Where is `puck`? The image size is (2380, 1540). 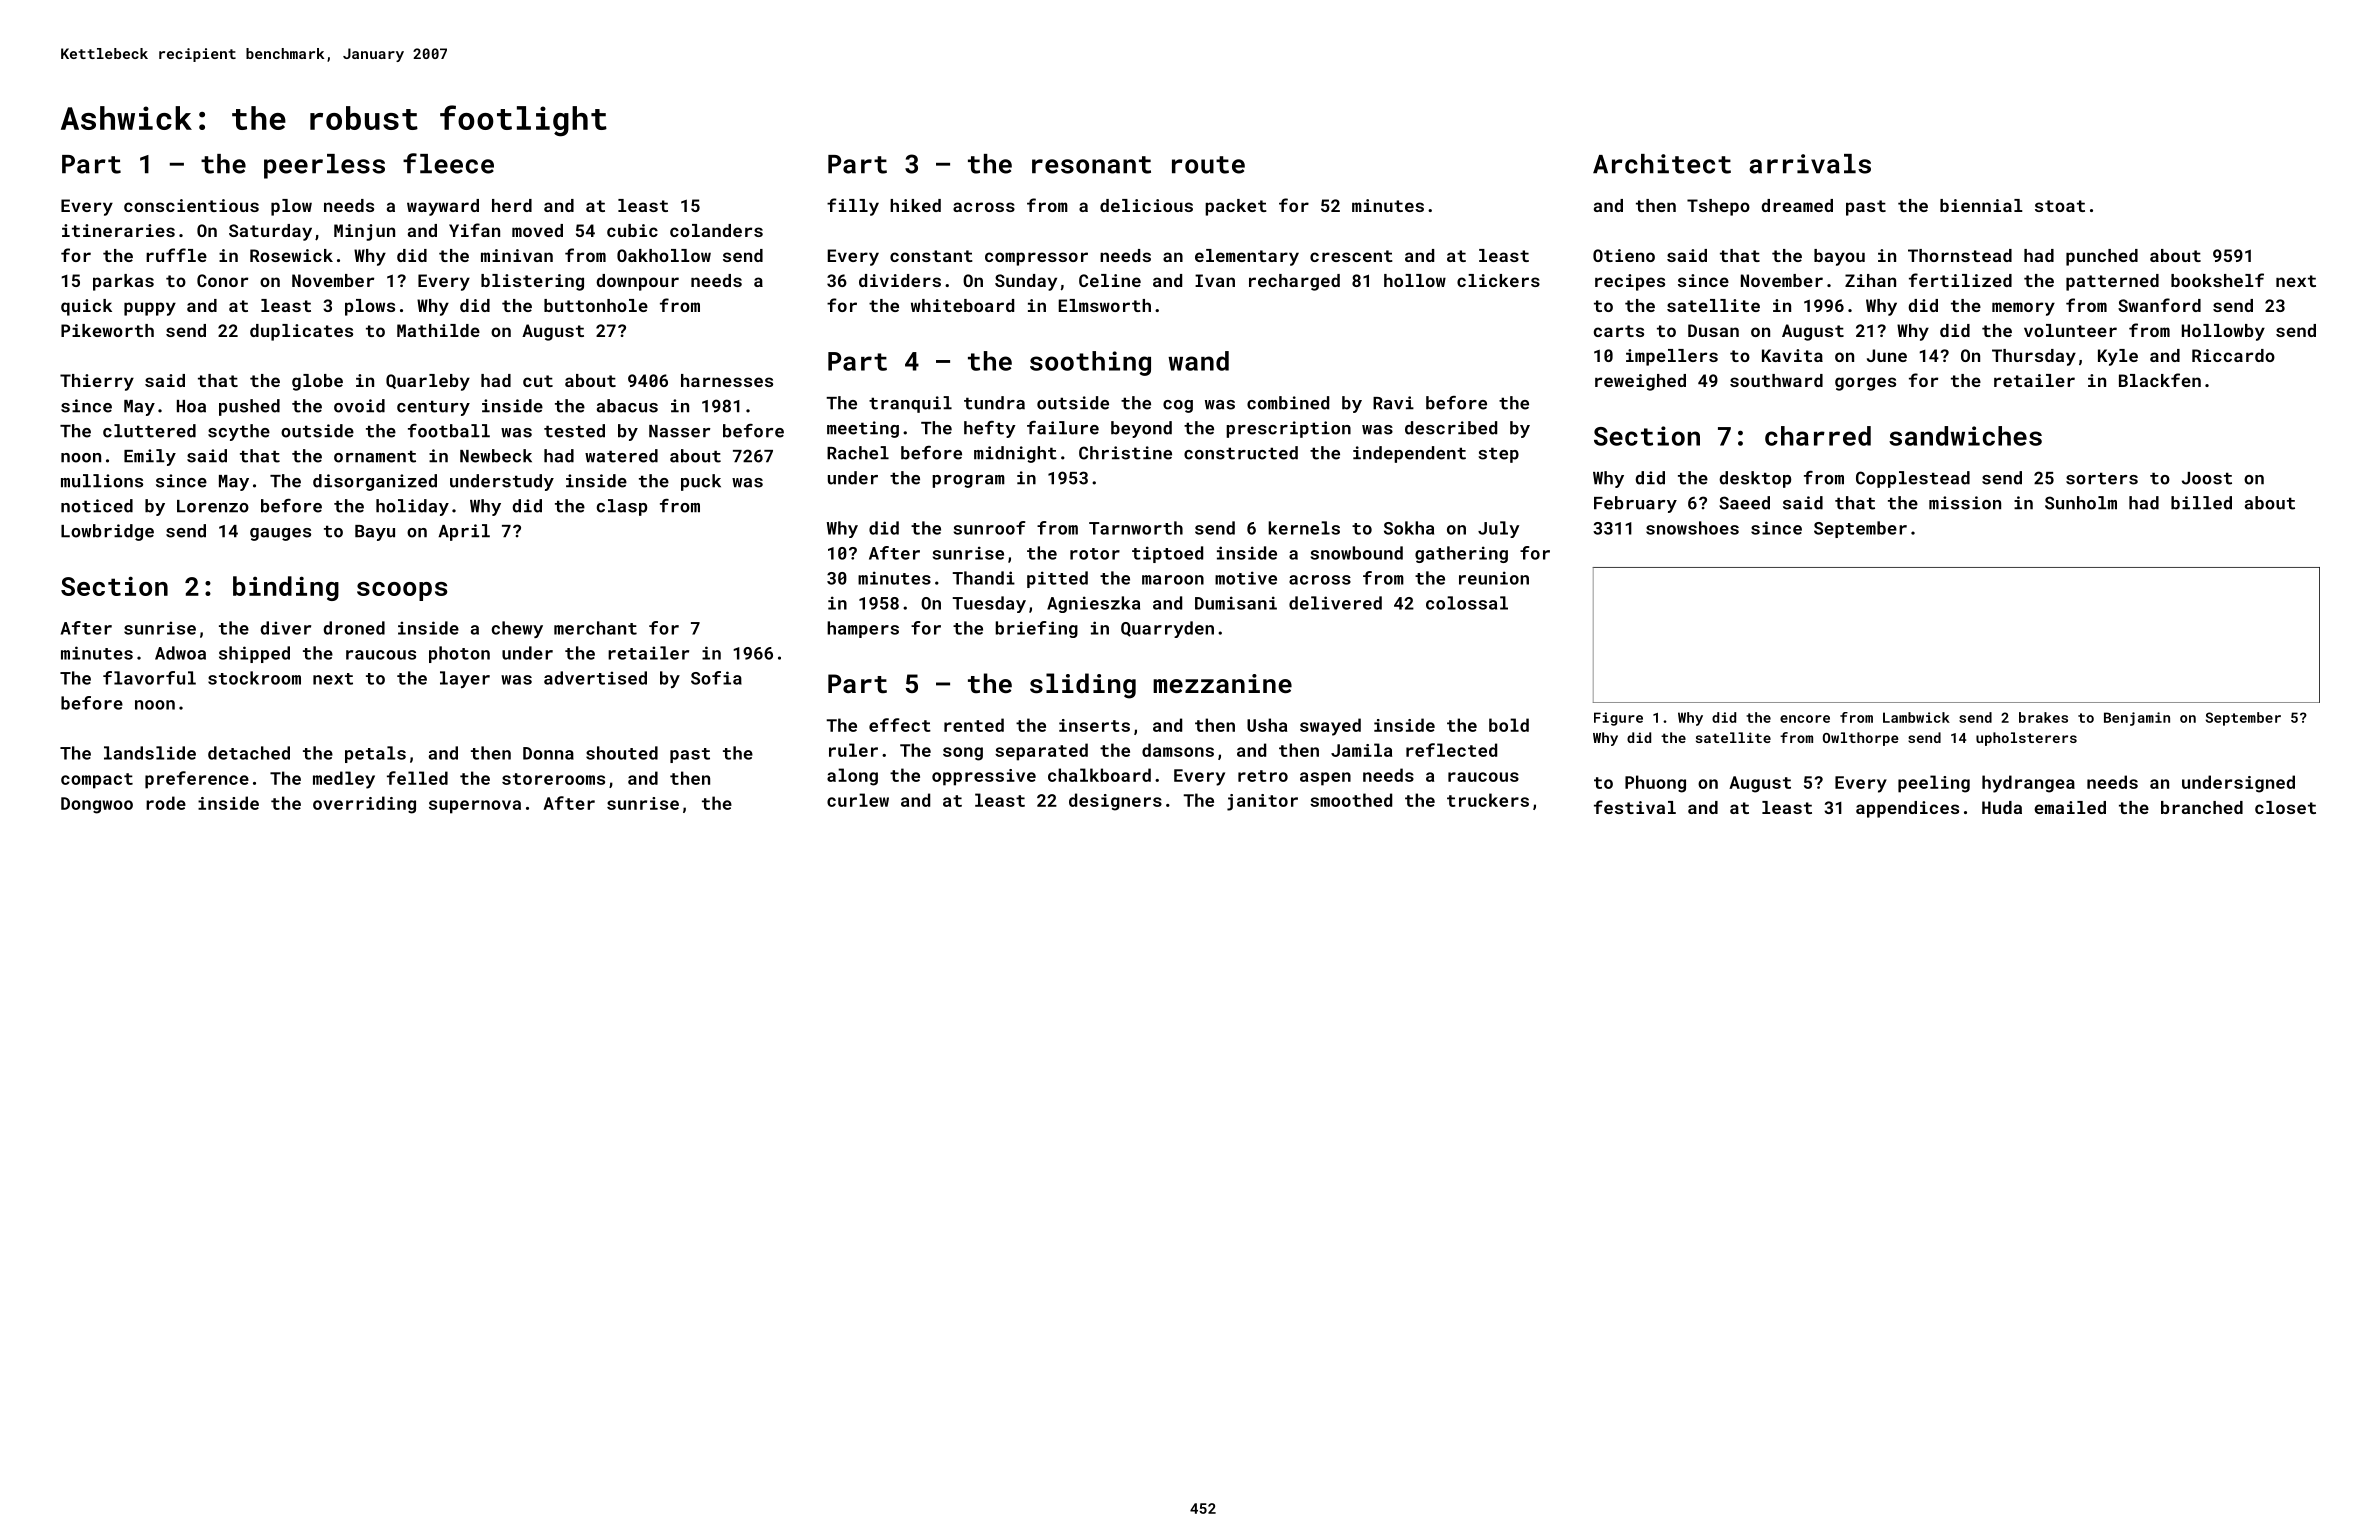
puck is located at coordinates (701, 482).
